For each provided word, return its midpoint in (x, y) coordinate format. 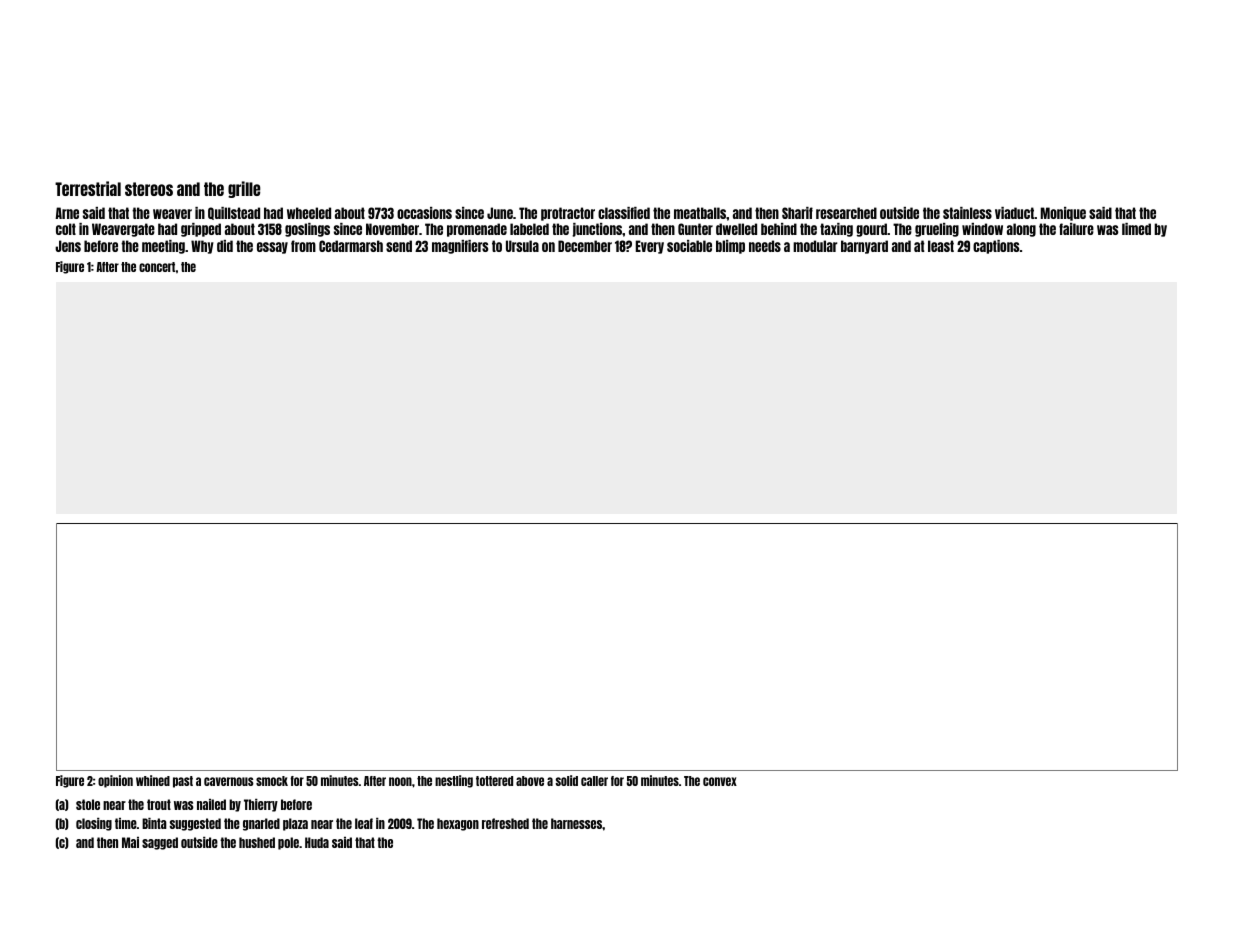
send (399, 246)
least (941, 246)
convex (720, 781)
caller (594, 781)
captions (996, 247)
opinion (115, 781)
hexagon (458, 824)
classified (624, 213)
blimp (730, 247)
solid (566, 780)
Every (650, 247)
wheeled (309, 213)
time (126, 823)
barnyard (864, 247)
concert (157, 267)
